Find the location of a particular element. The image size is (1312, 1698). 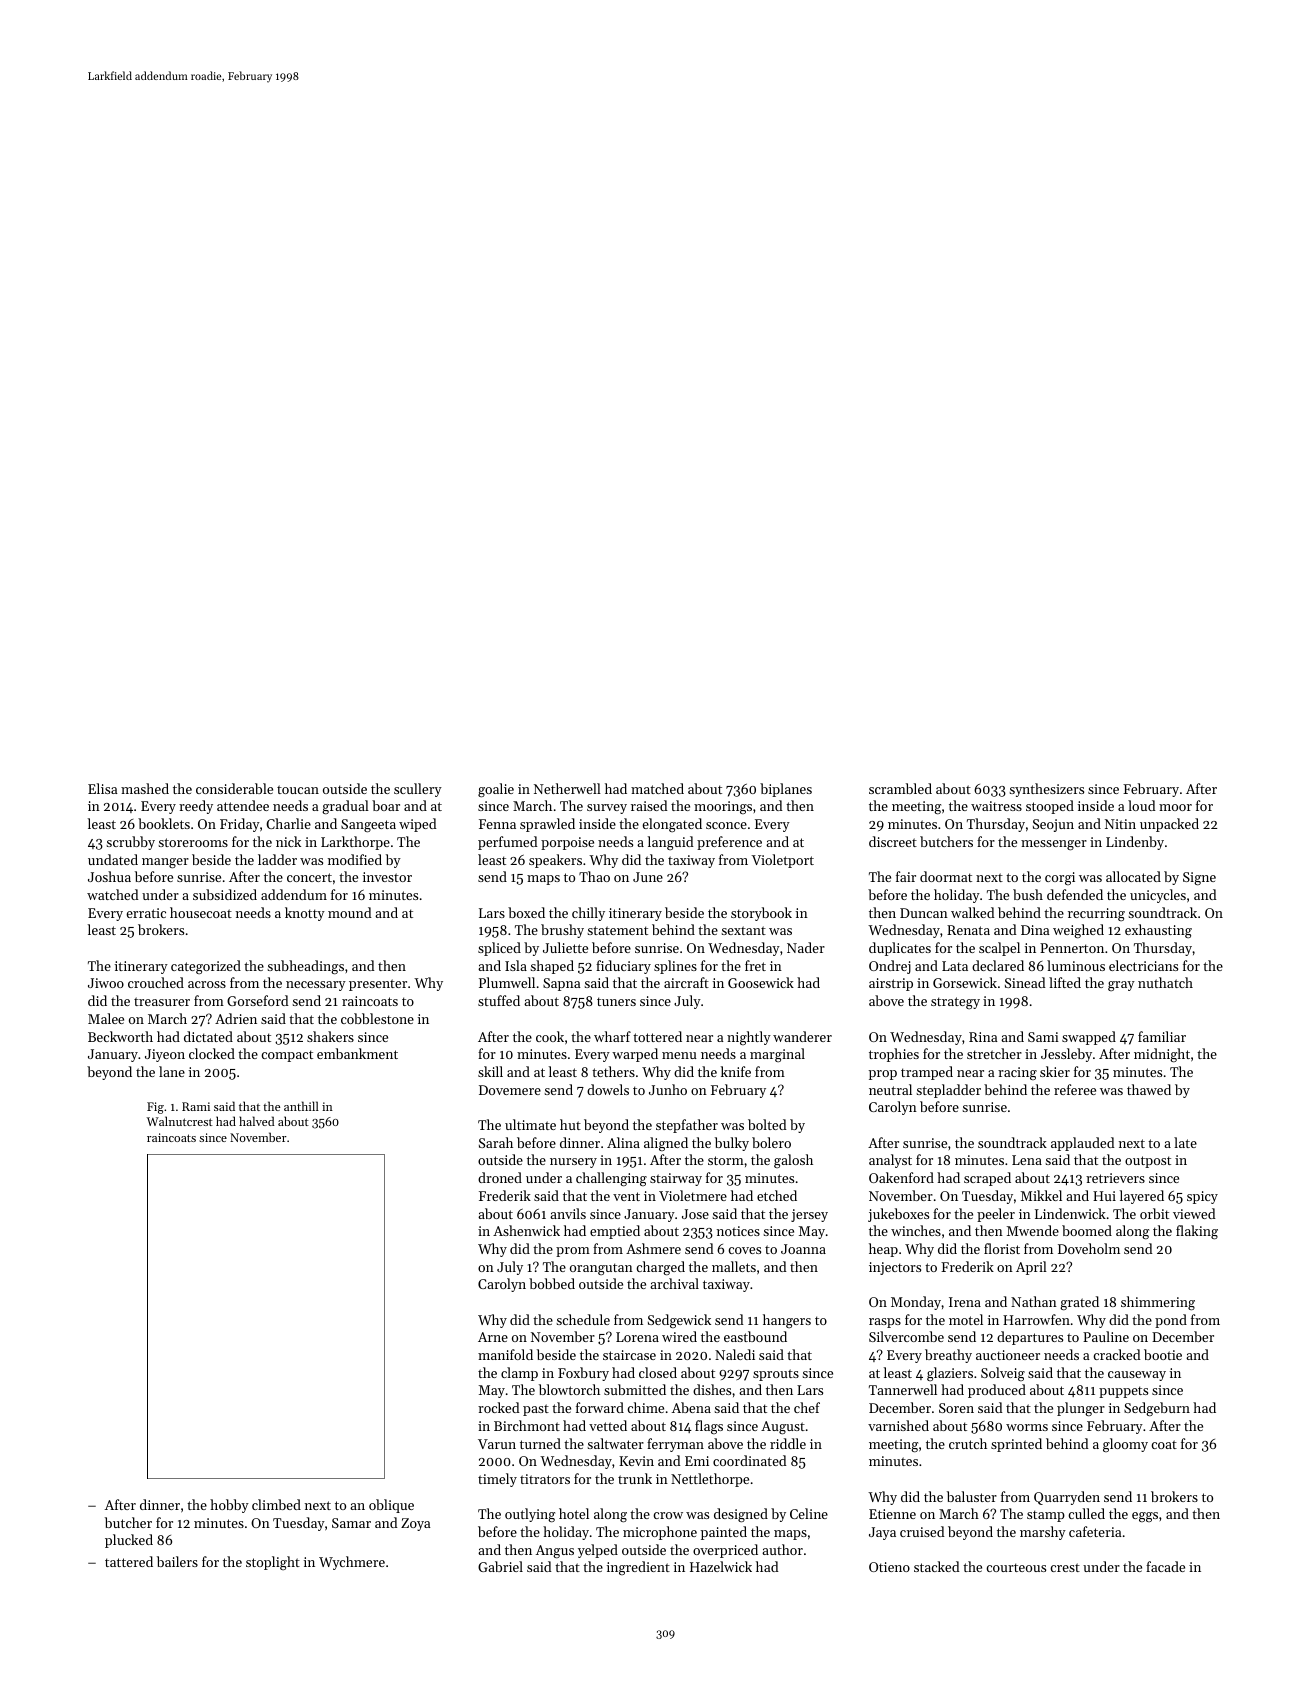

overpriced is located at coordinates (725, 1551).
